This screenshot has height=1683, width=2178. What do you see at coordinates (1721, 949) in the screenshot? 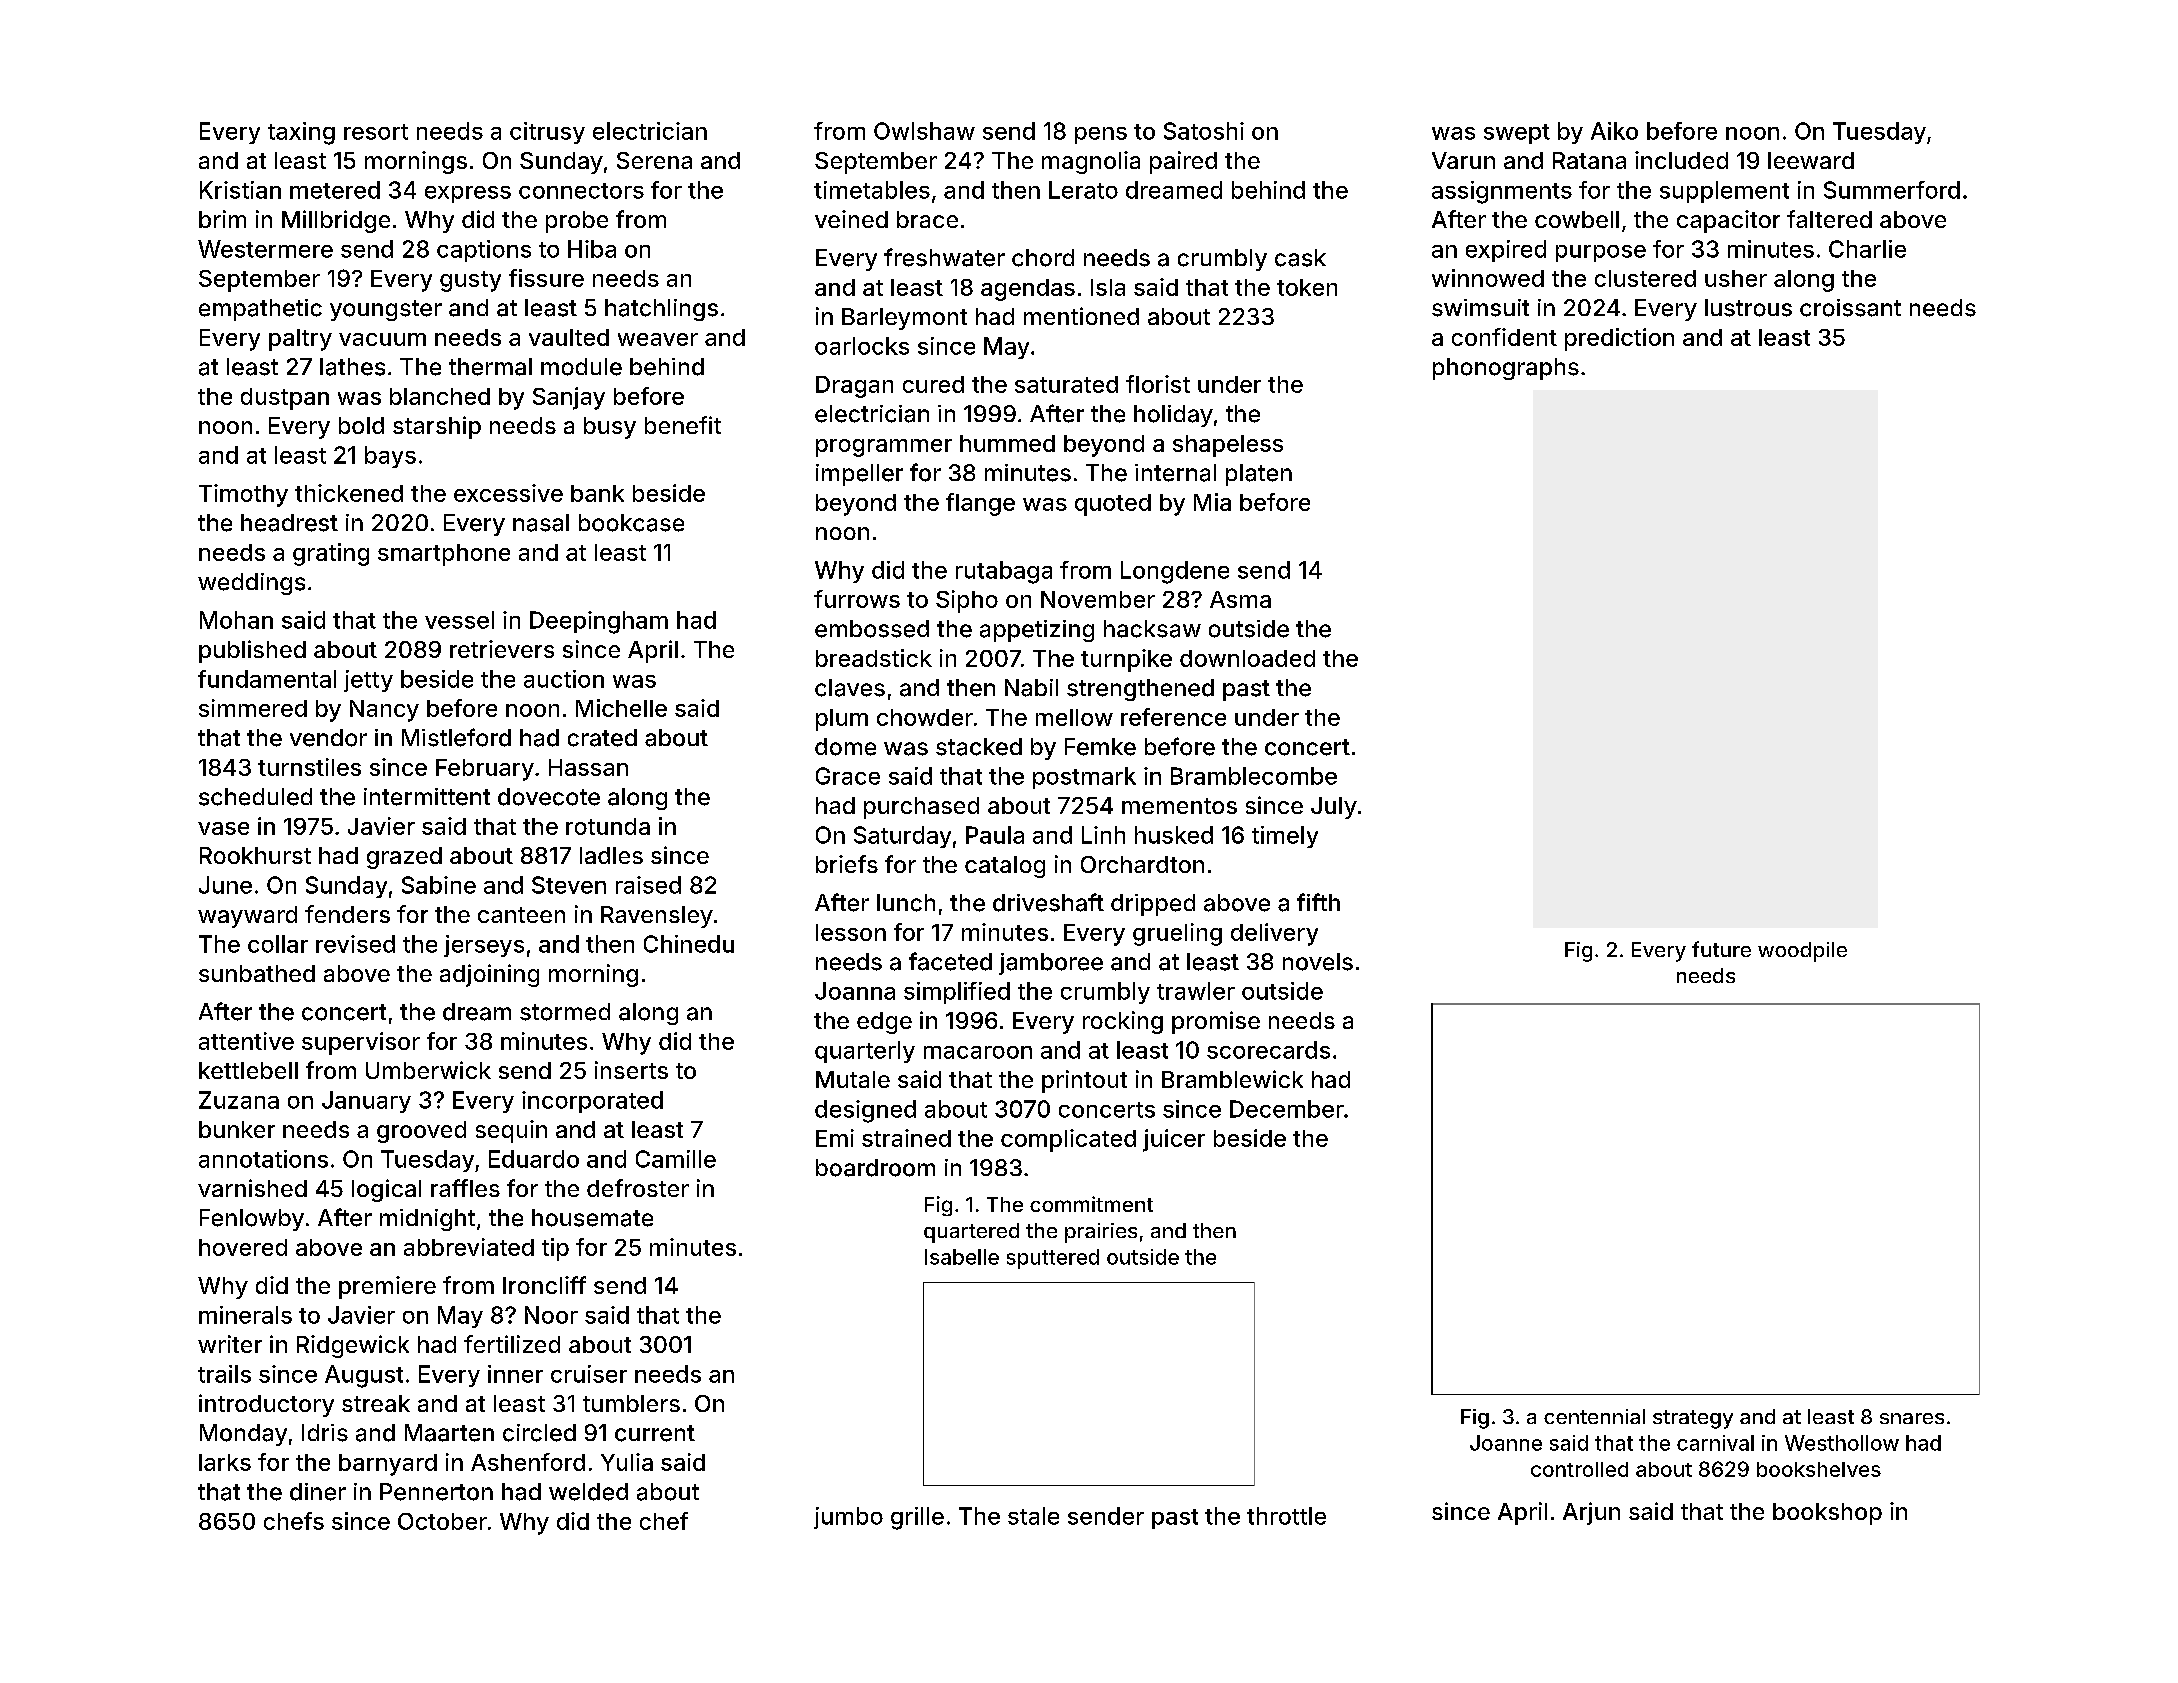
I see `future` at bounding box center [1721, 949].
